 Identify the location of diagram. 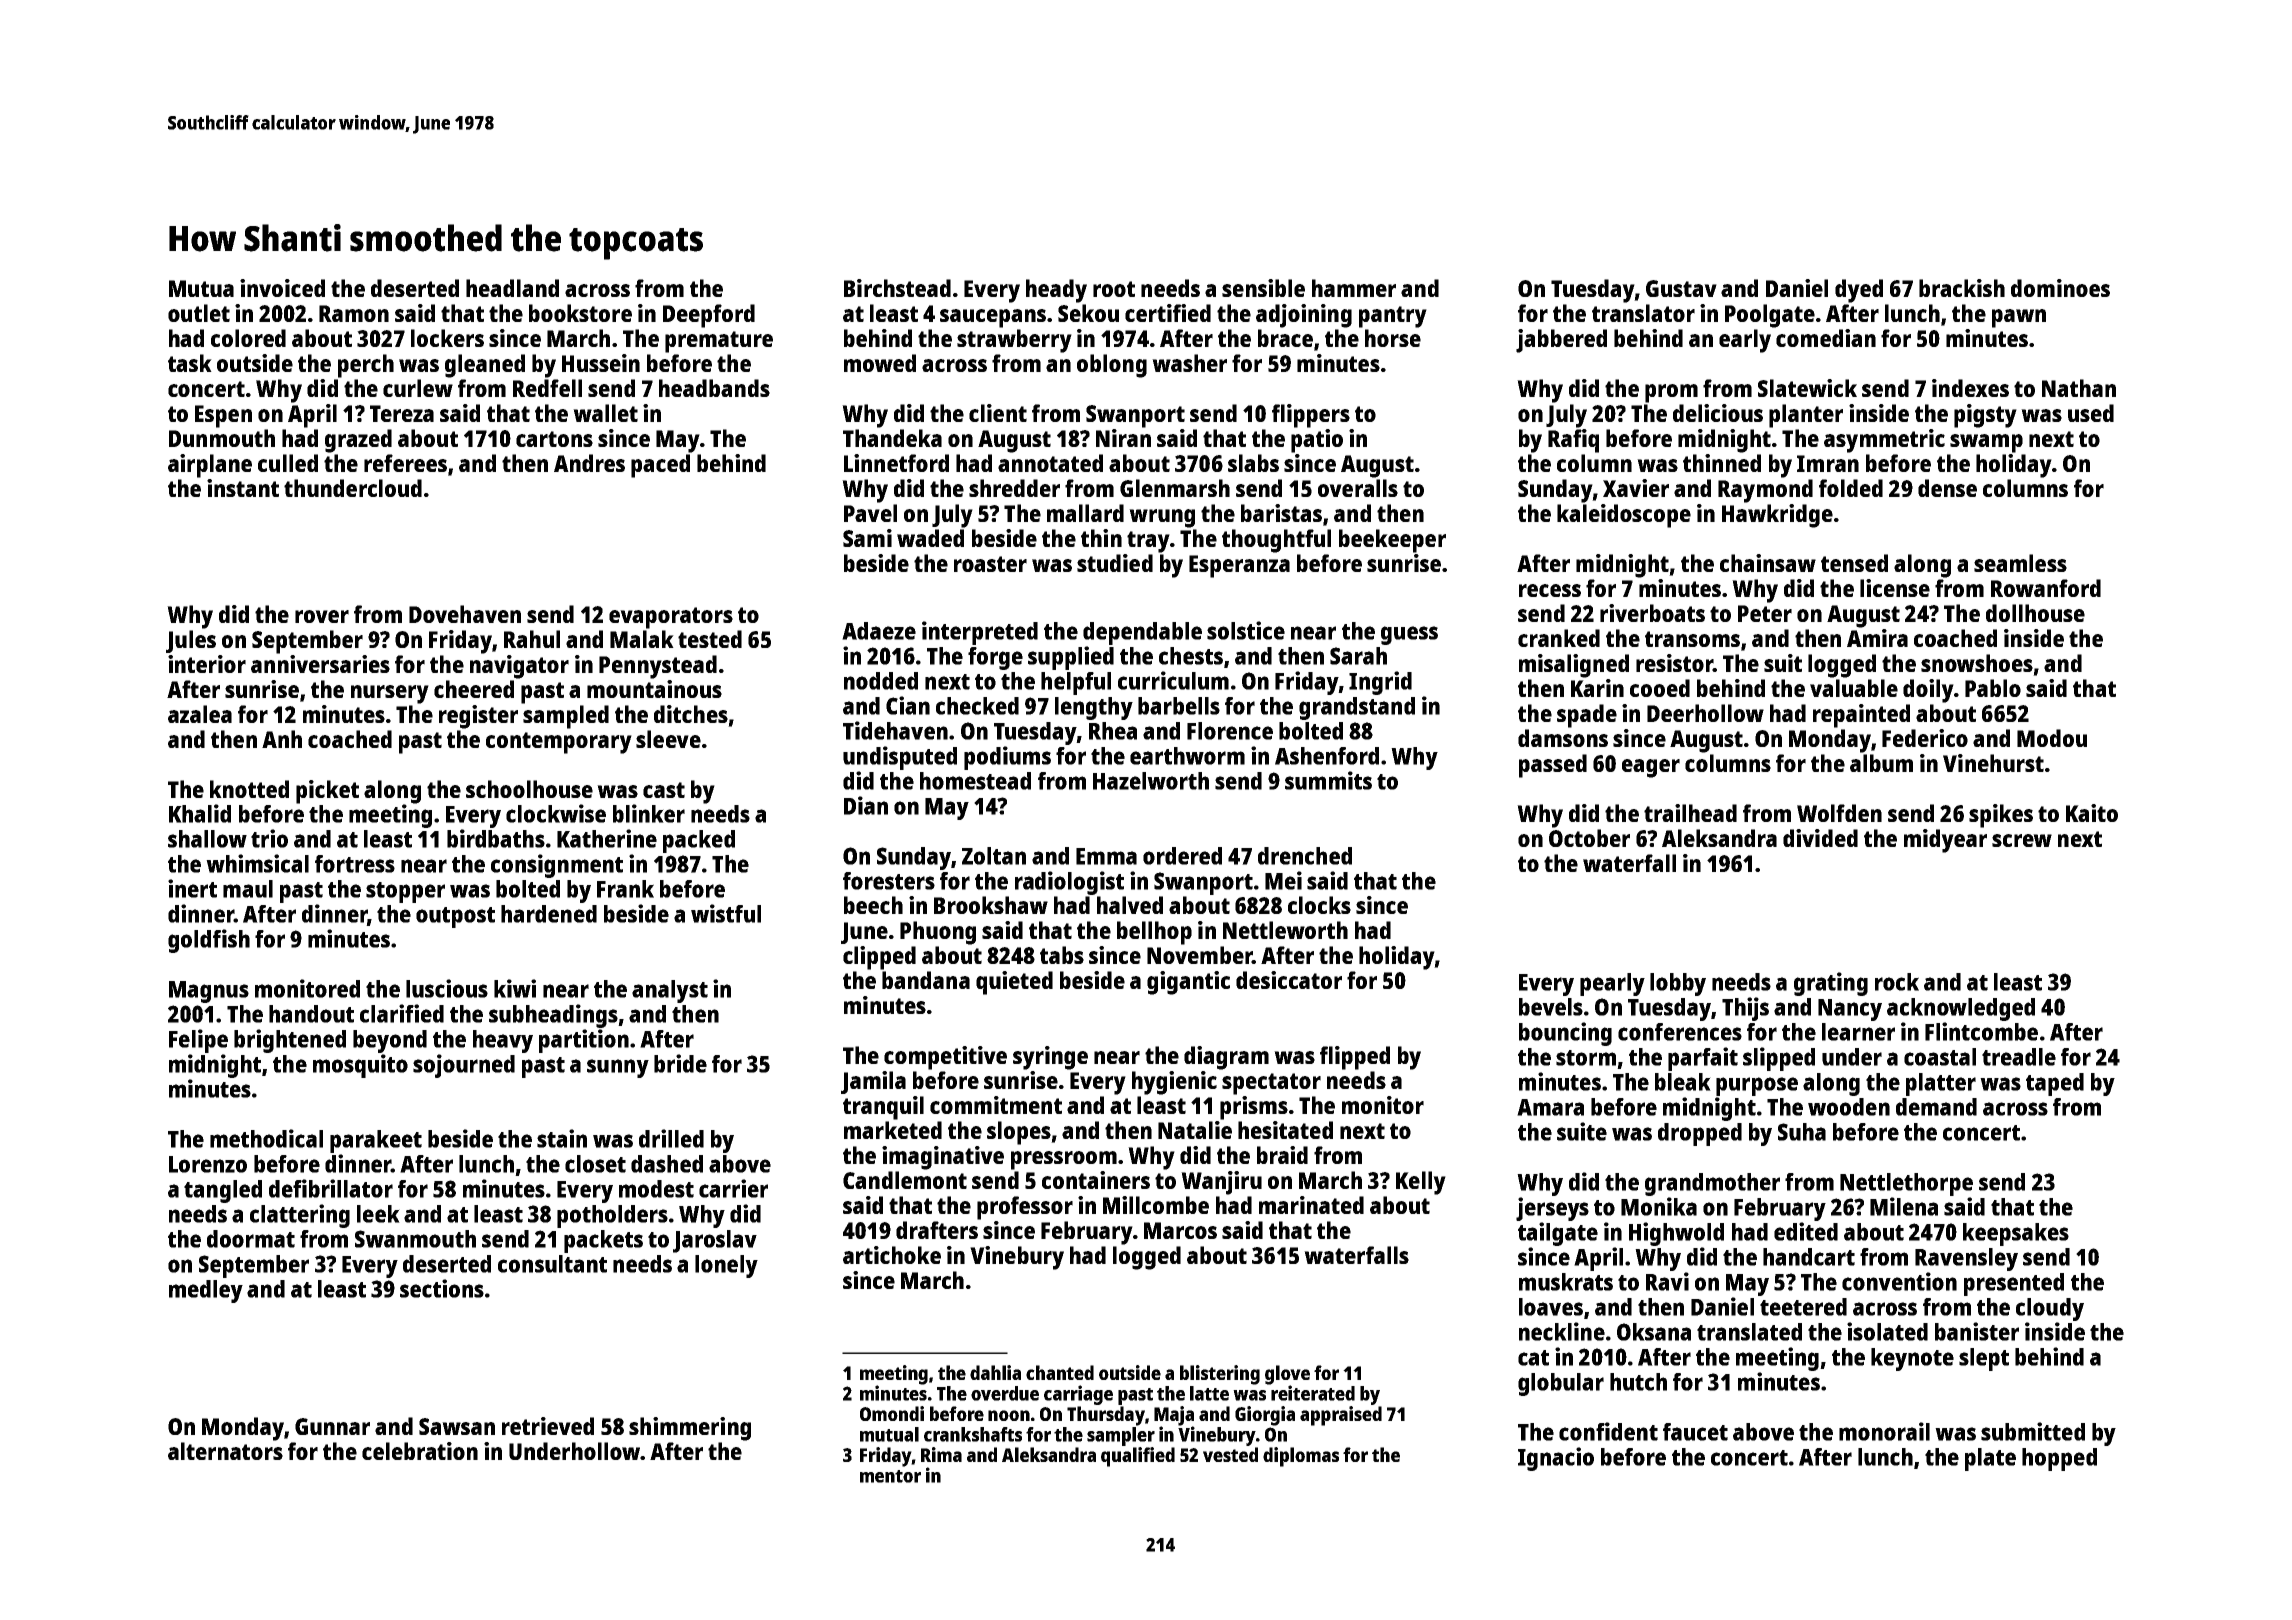
(1226, 1058).
